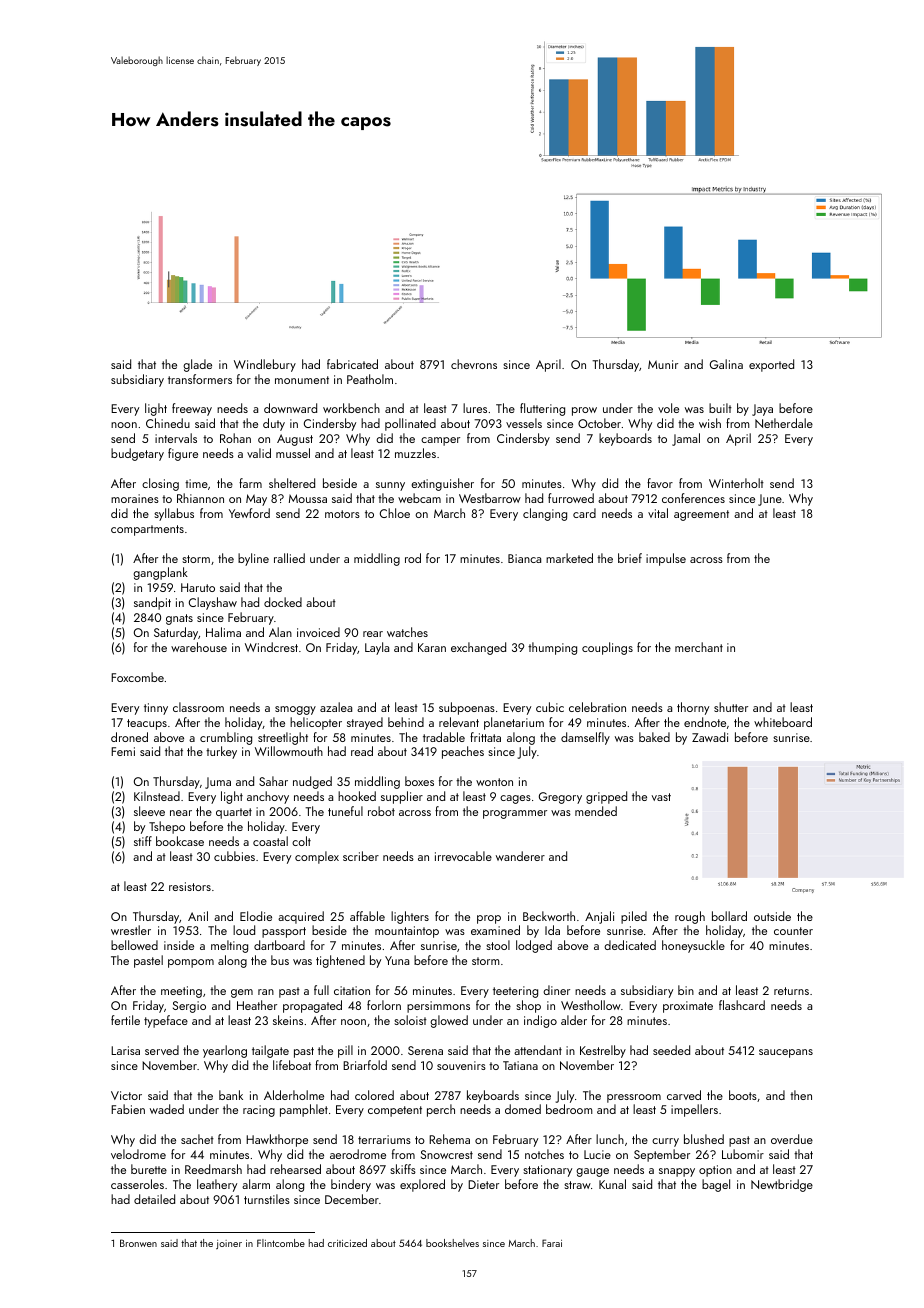  What do you see at coordinates (549, 916) in the image?
I see `Beckworth` at bounding box center [549, 916].
